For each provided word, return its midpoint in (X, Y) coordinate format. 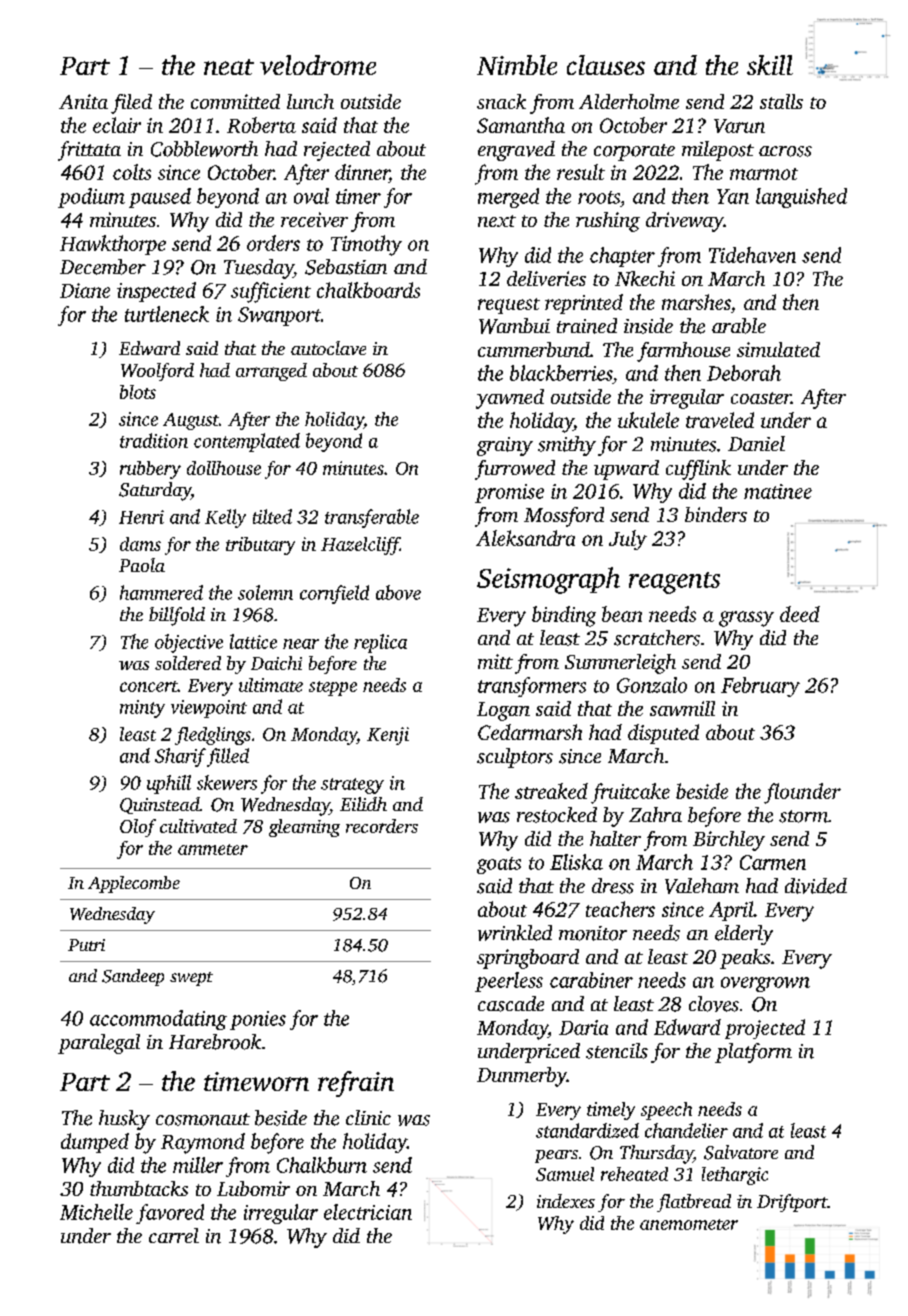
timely (611, 1111)
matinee (778, 491)
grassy (746, 619)
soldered (188, 663)
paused (160, 198)
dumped (95, 1143)
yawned (510, 399)
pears (556, 1156)
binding (564, 616)
